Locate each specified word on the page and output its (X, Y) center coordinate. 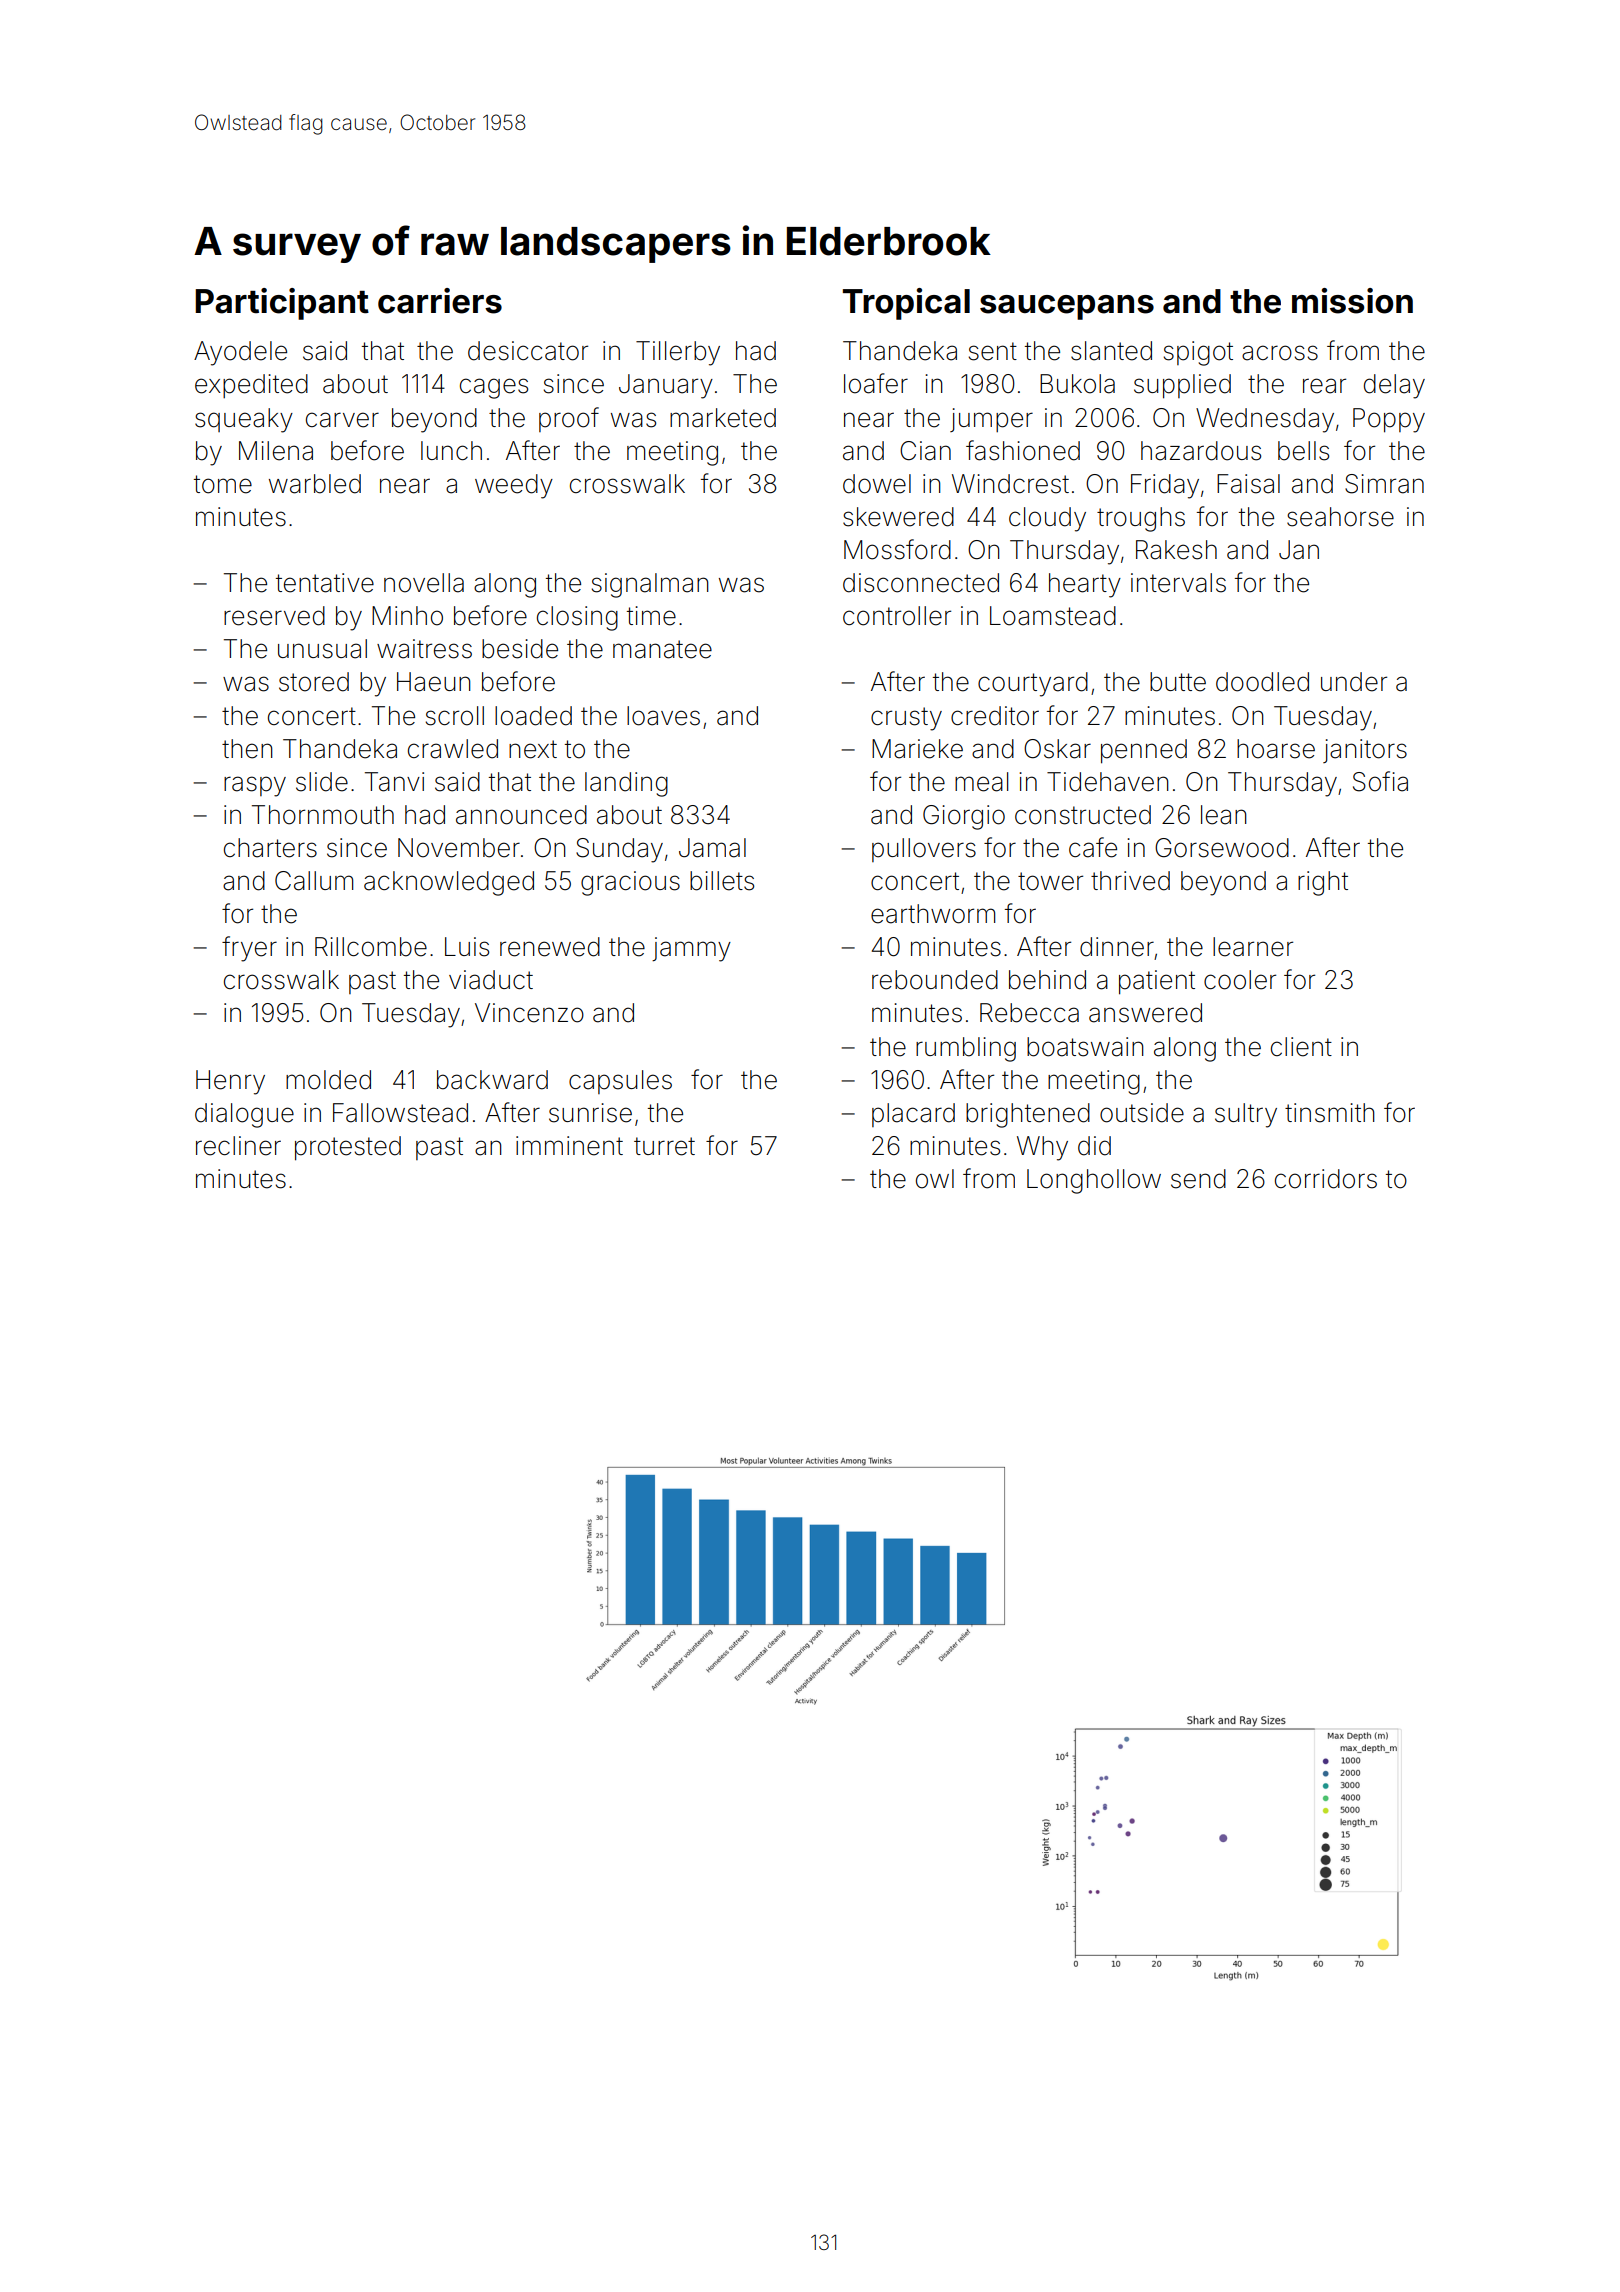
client (1301, 1047)
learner (1253, 947)
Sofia (1380, 781)
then (247, 749)
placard (913, 1115)
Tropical (906, 304)
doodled (1262, 682)
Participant (282, 304)
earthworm (933, 914)
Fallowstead (400, 1113)
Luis (467, 947)
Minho (407, 616)
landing (626, 784)
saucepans (1067, 307)
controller (897, 616)
